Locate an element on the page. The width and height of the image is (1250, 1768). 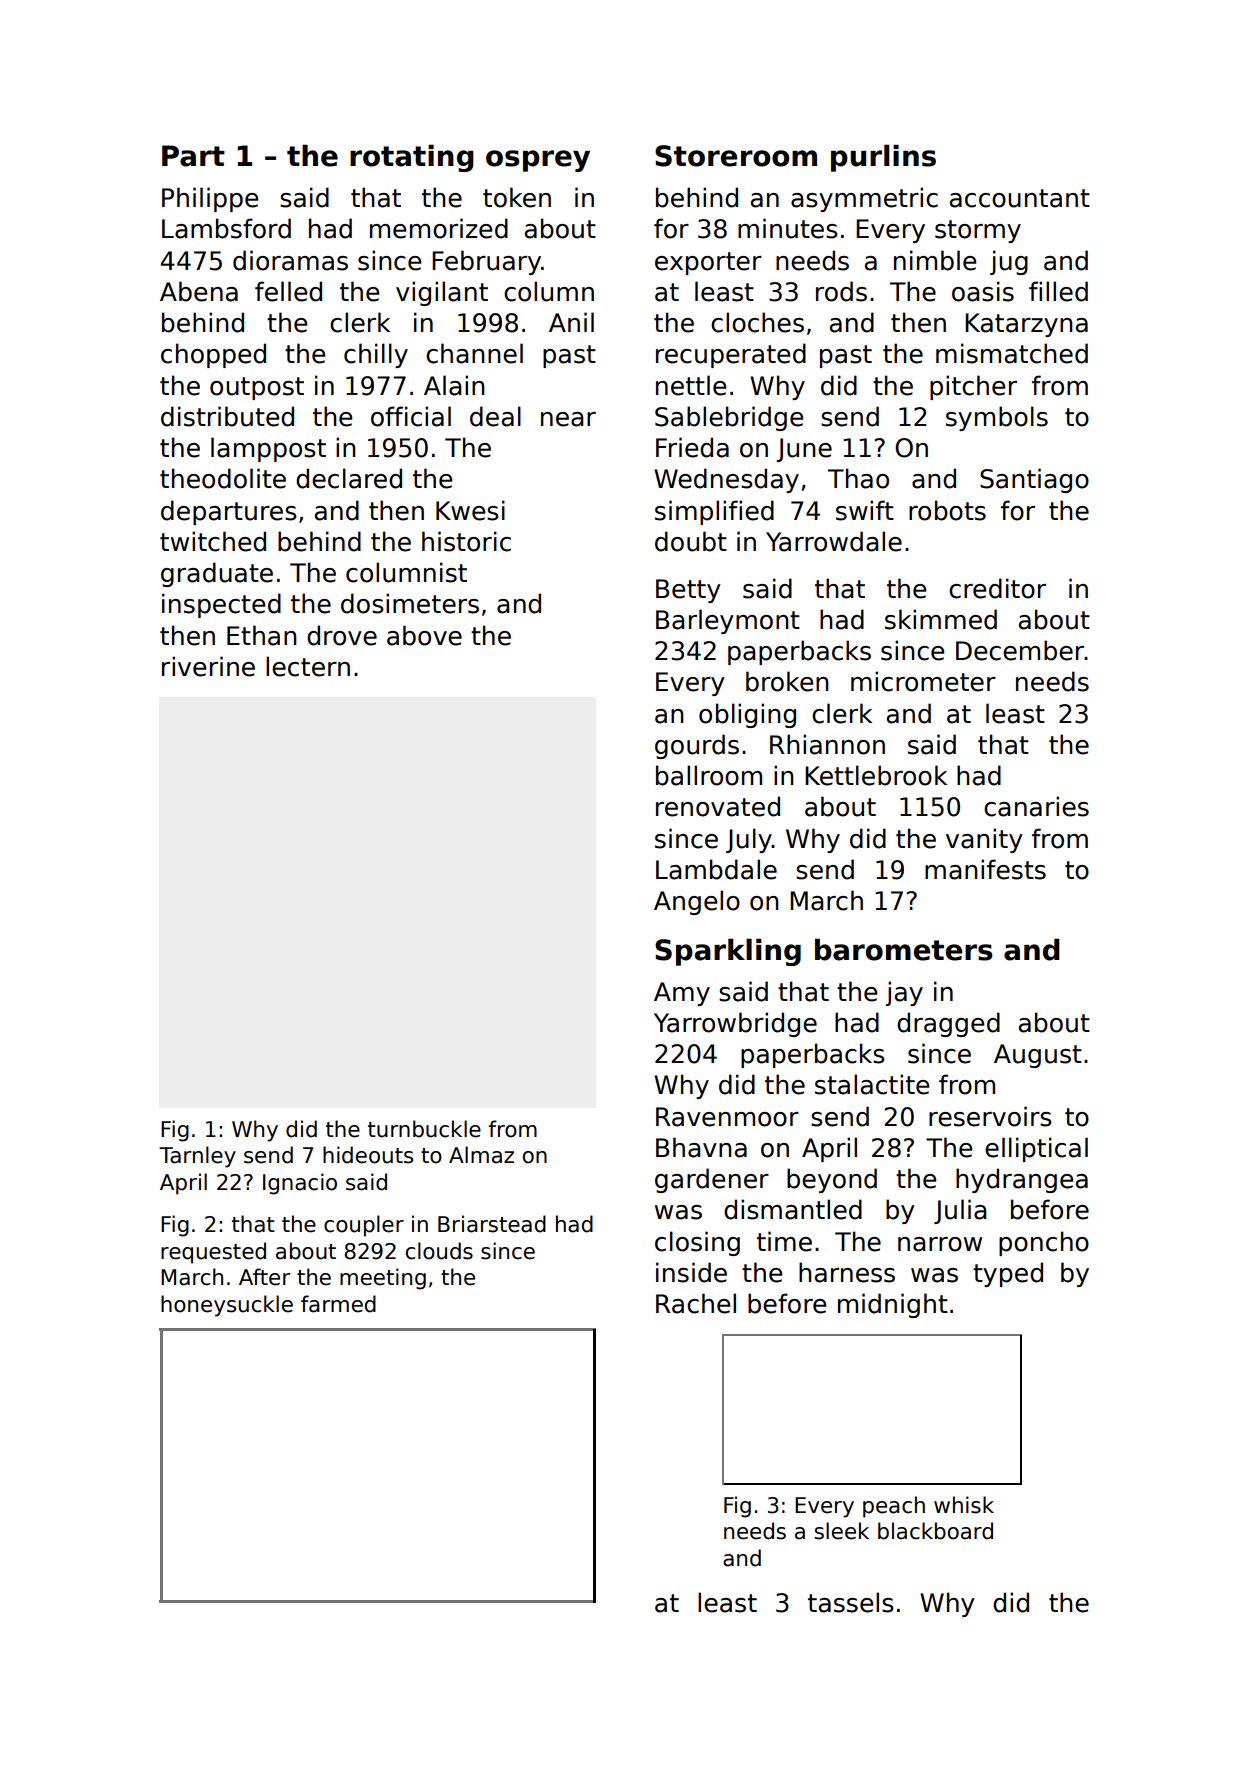
hideouts is located at coordinates (368, 1155).
